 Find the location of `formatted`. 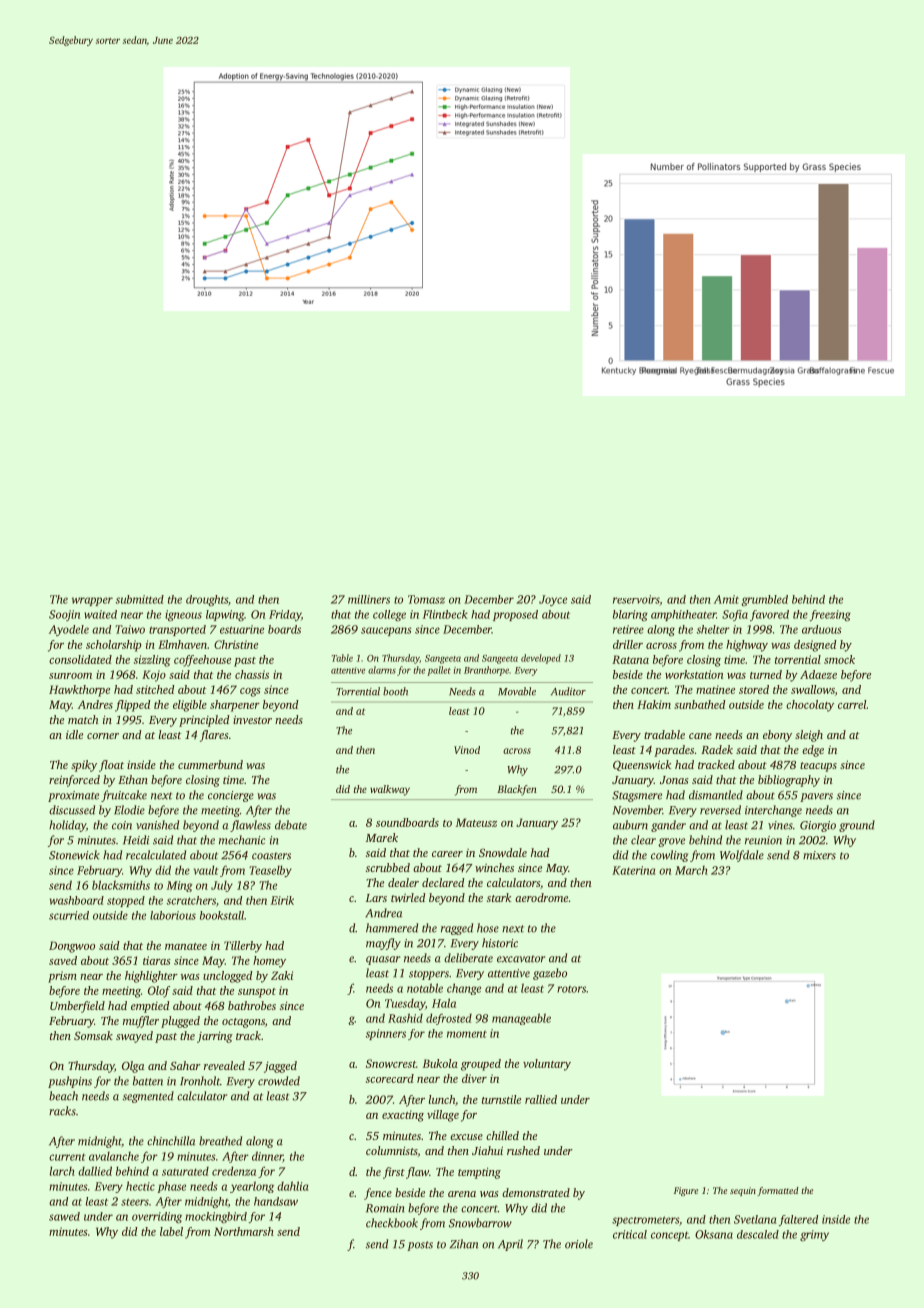

formatted is located at coordinates (778, 1191).
